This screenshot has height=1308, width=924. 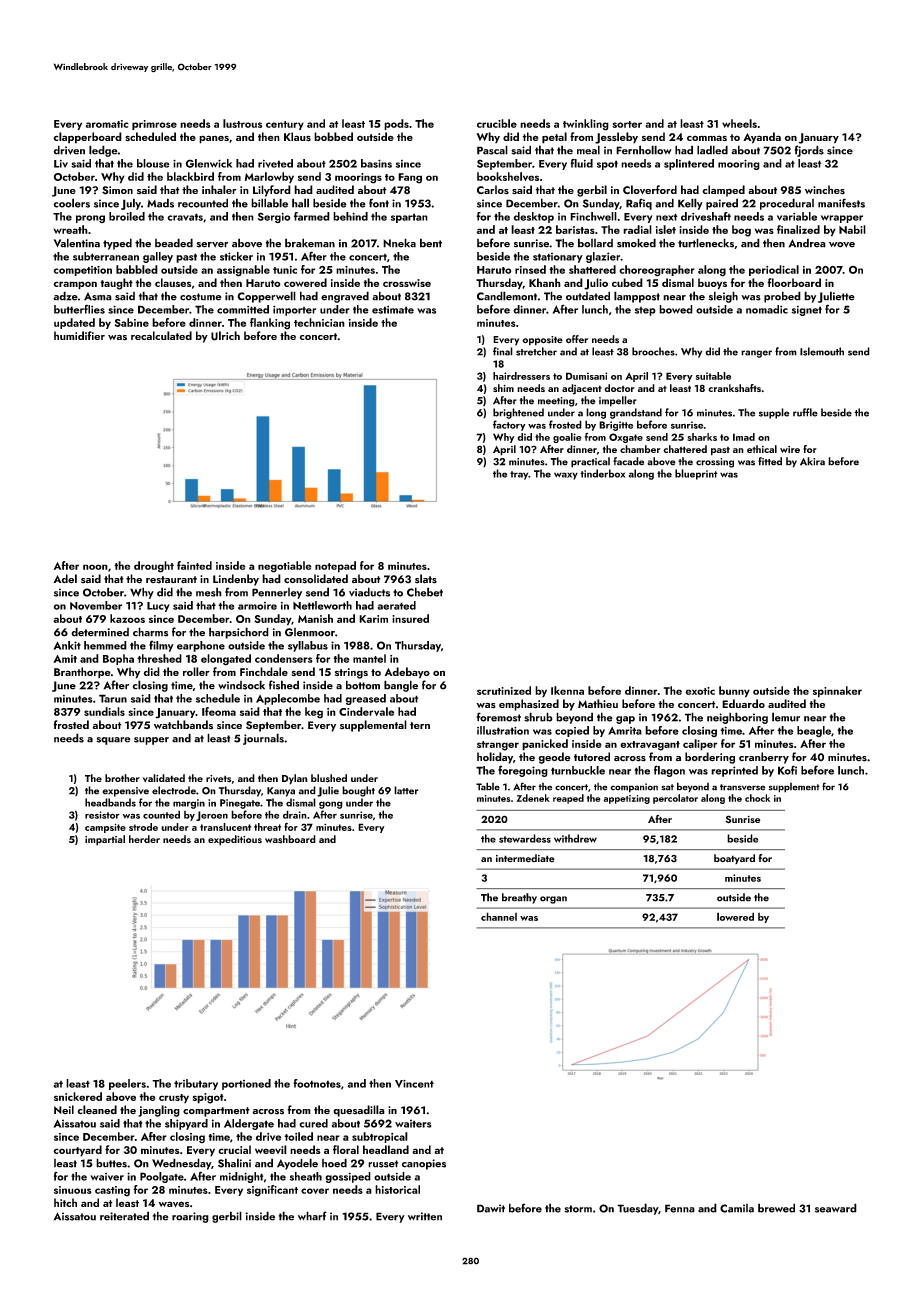 What do you see at coordinates (739, 123) in the screenshot?
I see `wheels` at bounding box center [739, 123].
